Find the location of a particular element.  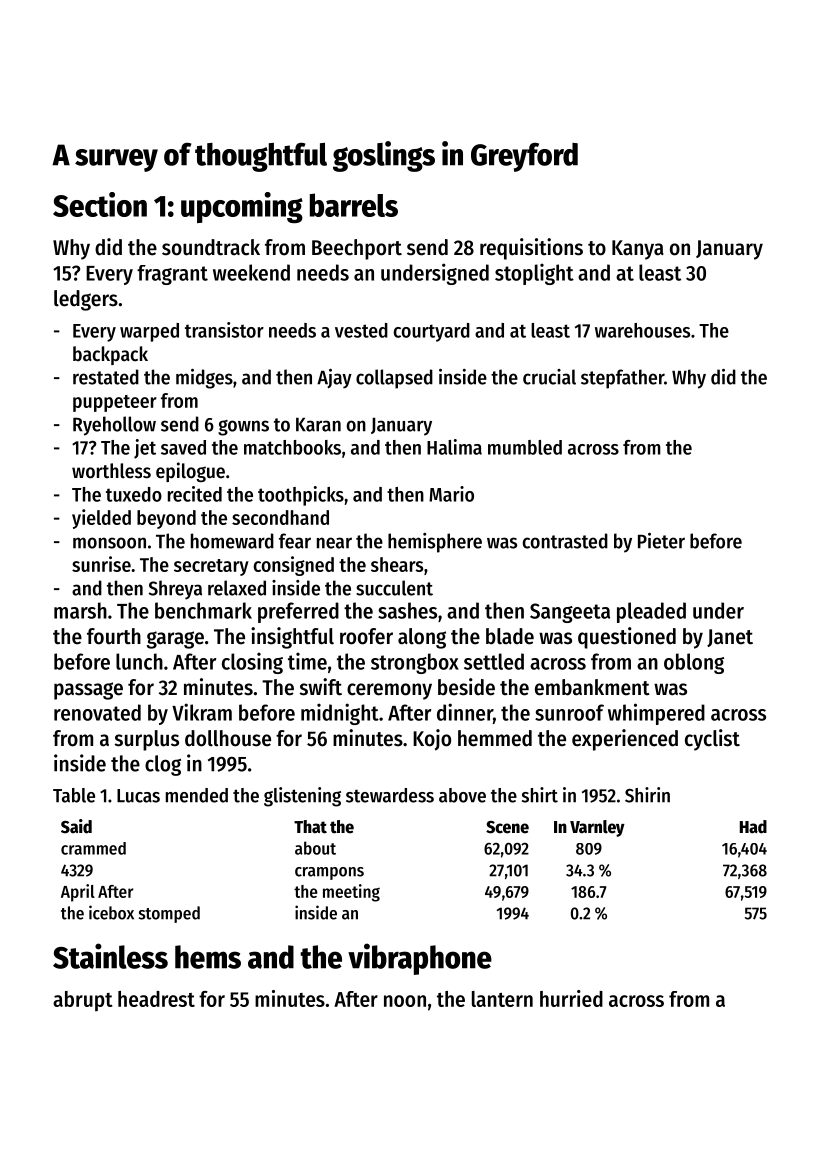

oblong is located at coordinates (694, 663).
